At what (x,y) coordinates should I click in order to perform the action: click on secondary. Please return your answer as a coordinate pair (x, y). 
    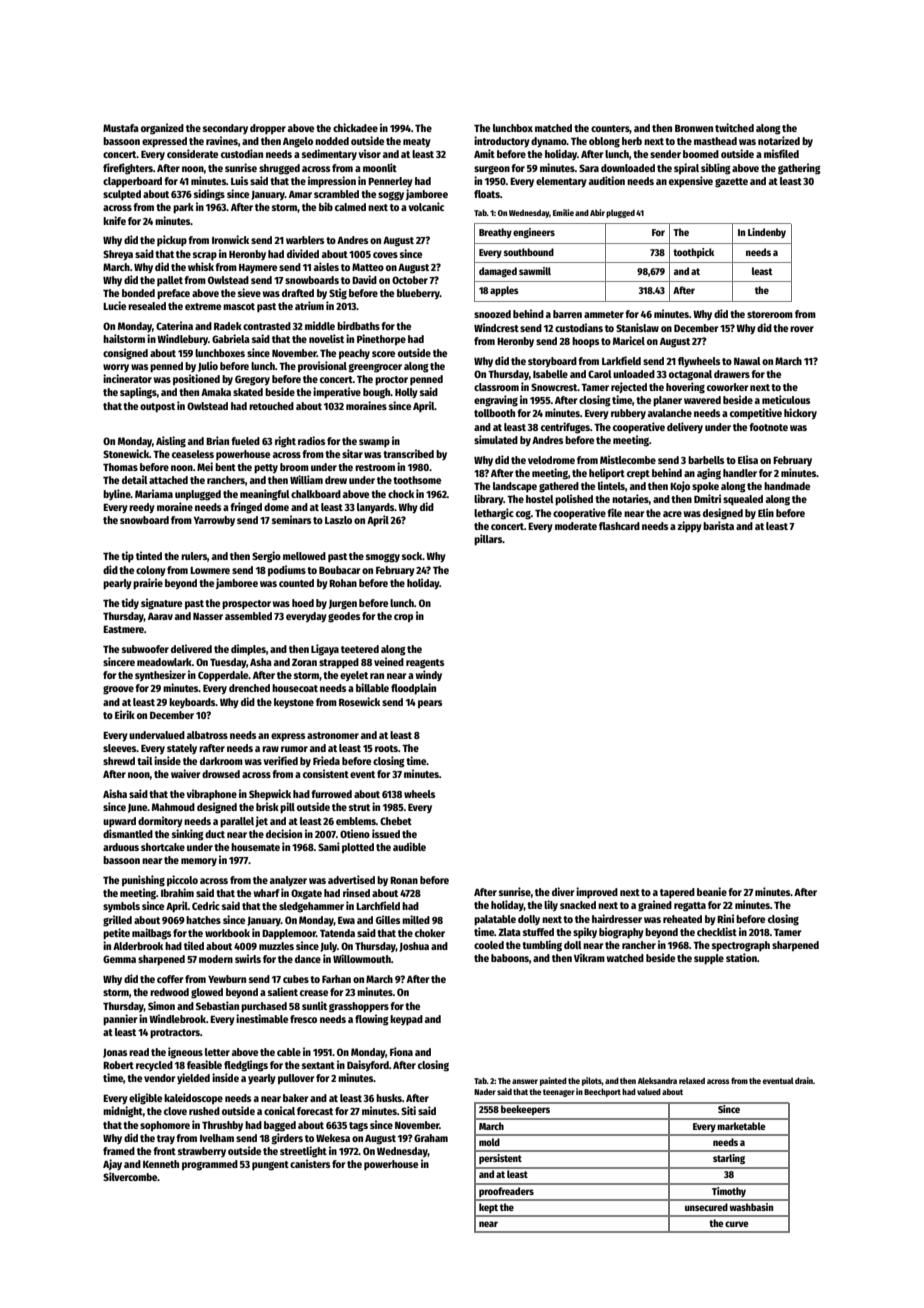
    Looking at the image, I should click on (225, 129).
